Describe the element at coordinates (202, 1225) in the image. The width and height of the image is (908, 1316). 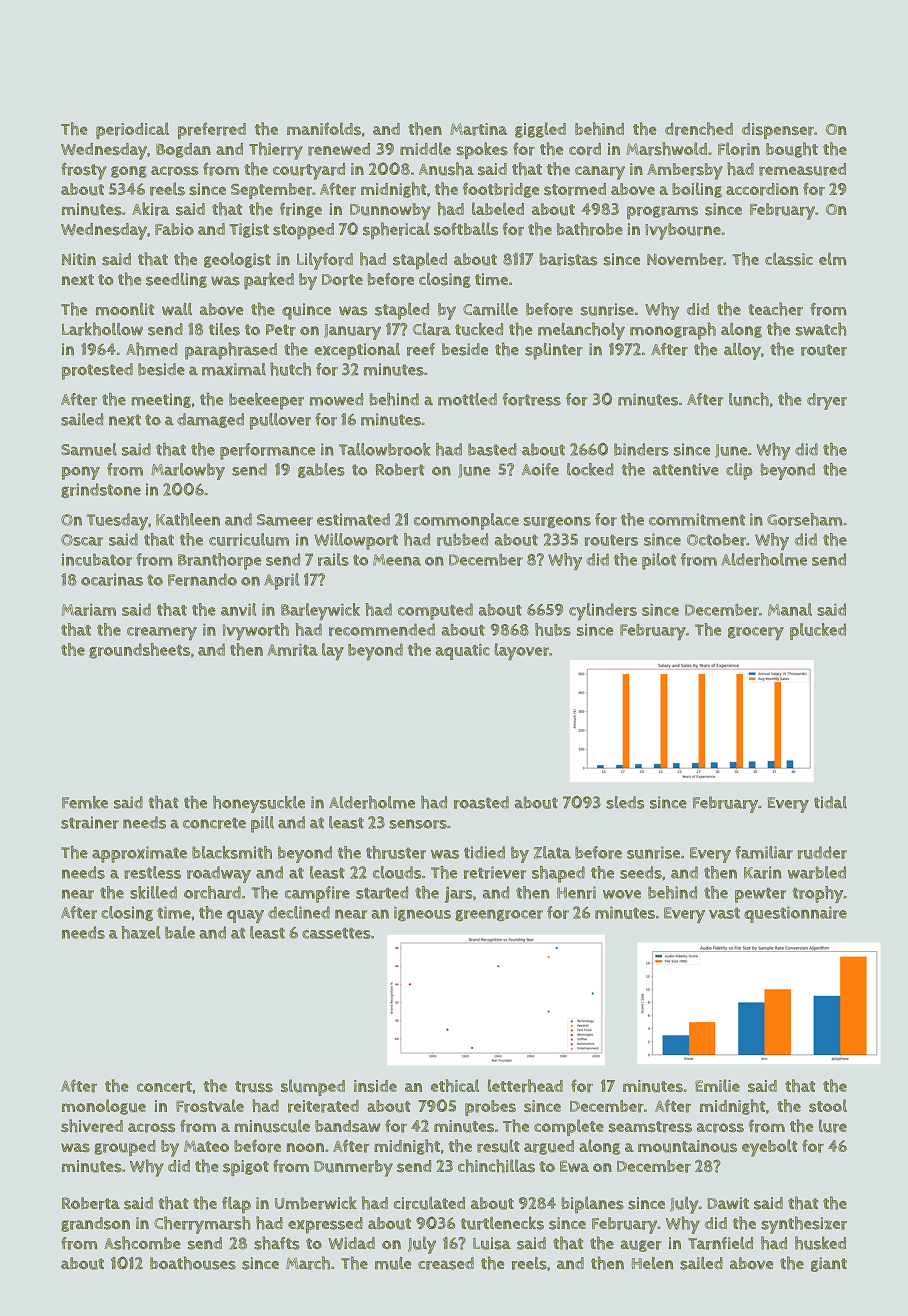
I see `Cherrymarsh` at that location.
